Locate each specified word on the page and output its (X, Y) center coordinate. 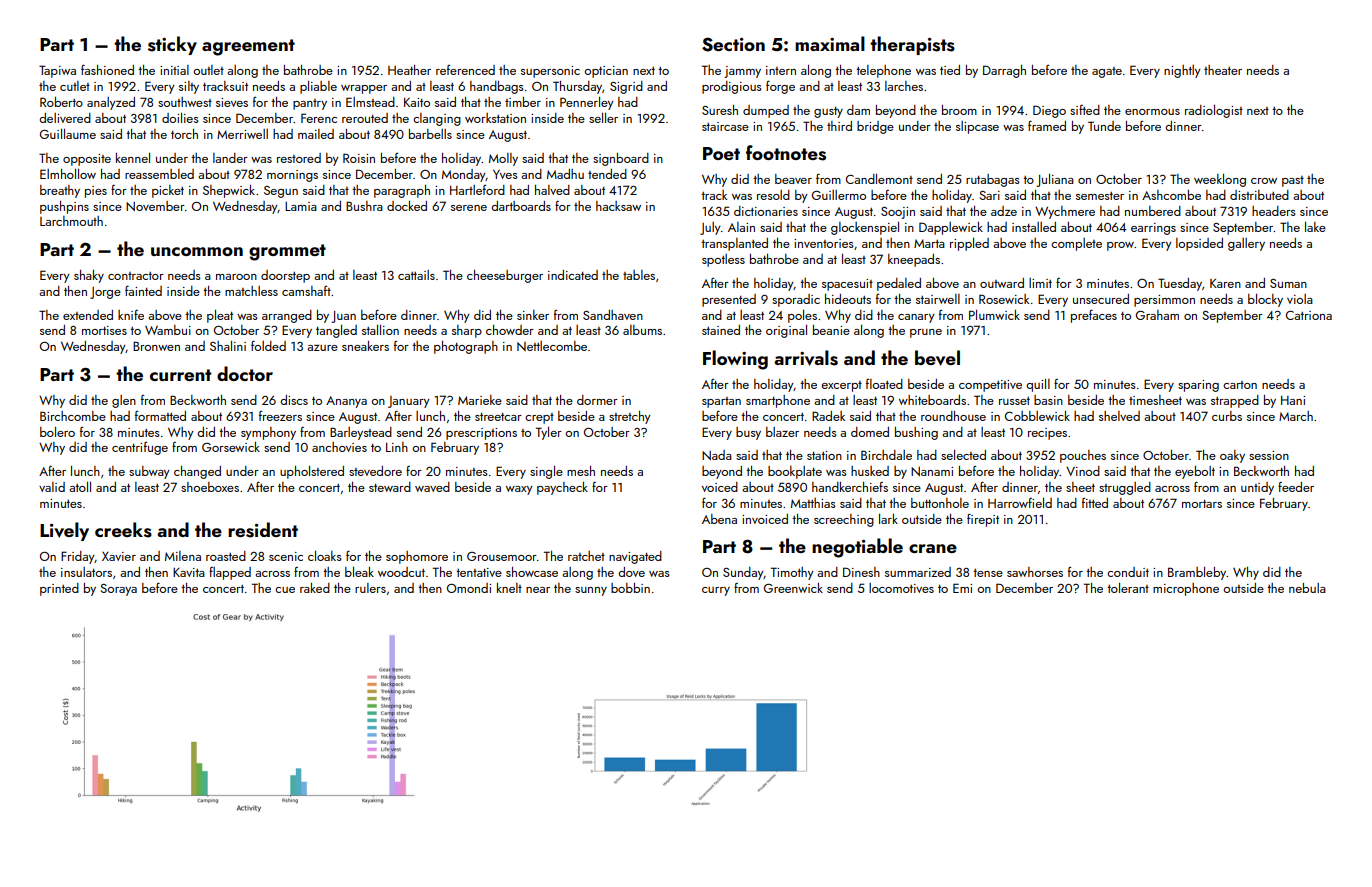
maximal (830, 43)
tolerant (1128, 588)
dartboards (521, 206)
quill (1038, 385)
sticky (172, 45)
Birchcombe (73, 416)
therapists (912, 45)
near (538, 590)
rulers (370, 588)
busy (748, 433)
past (1293, 181)
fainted (143, 290)
